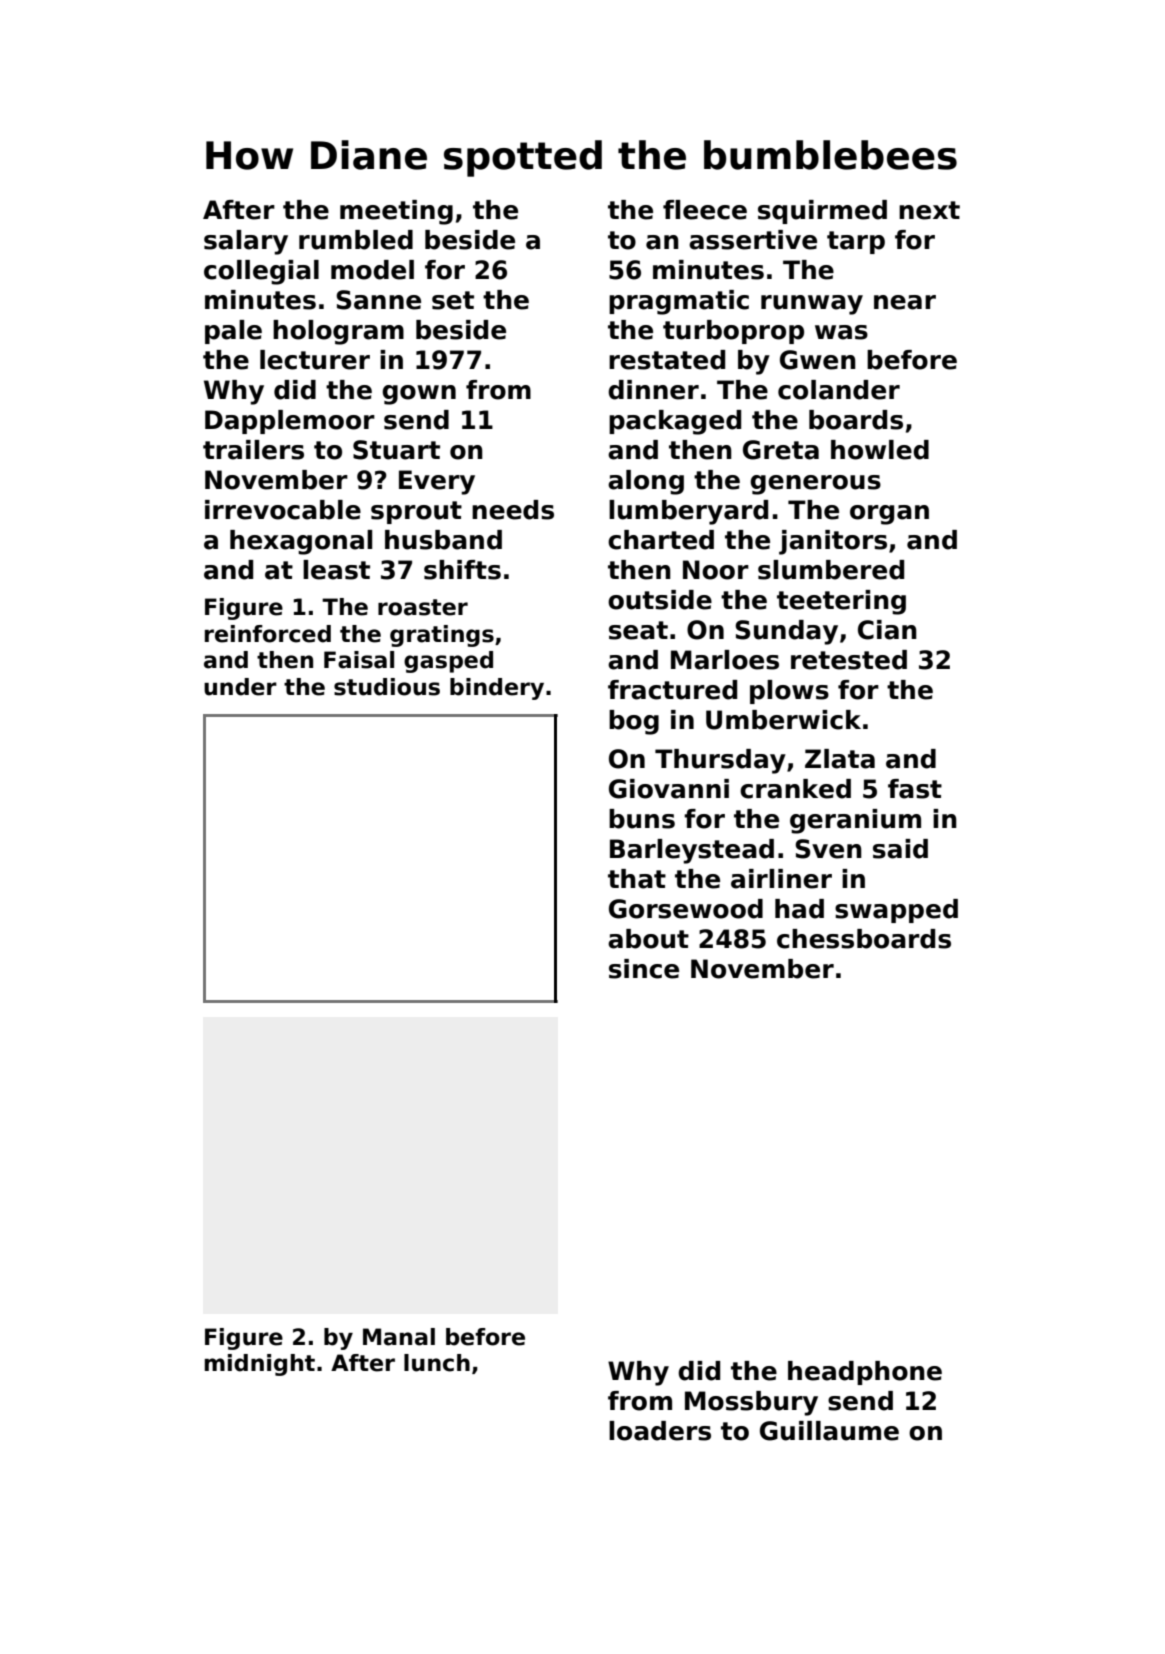  I want to click on under, so click(240, 687).
